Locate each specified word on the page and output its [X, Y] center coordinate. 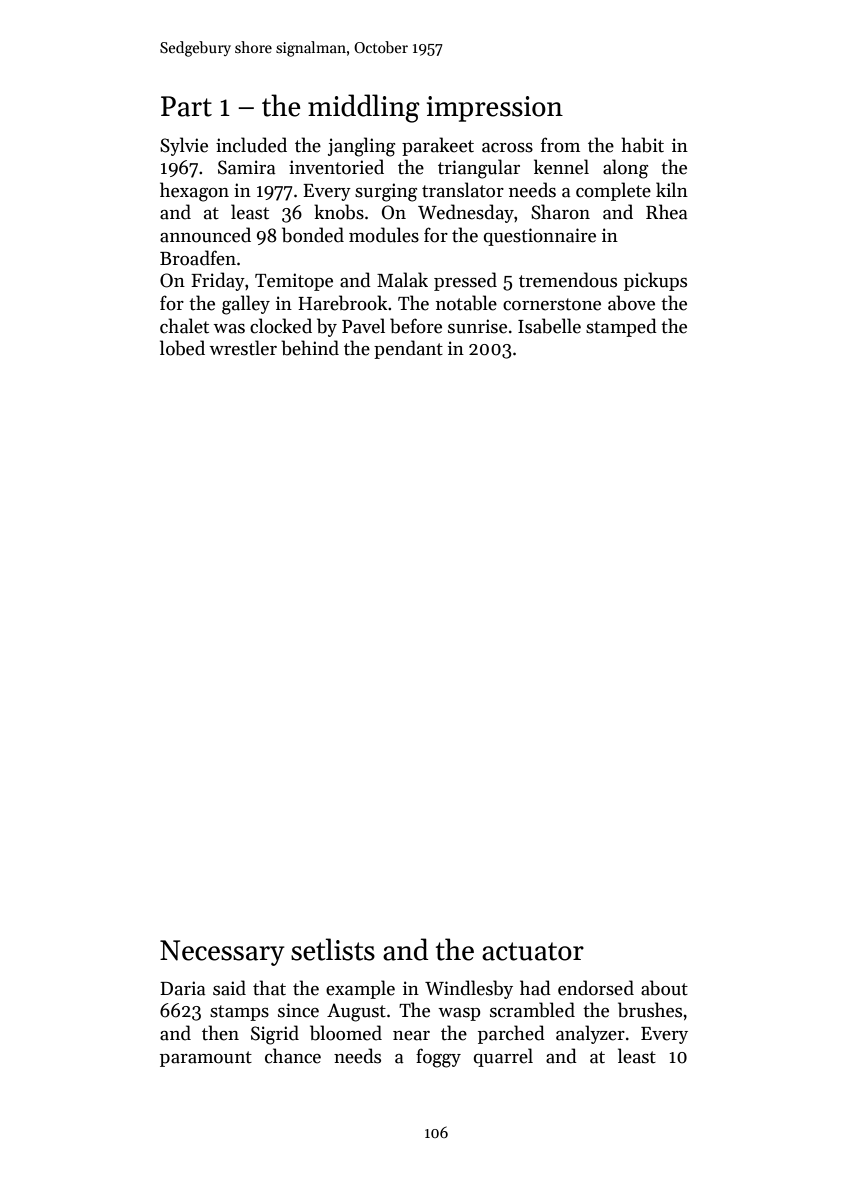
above [631, 303]
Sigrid [275, 1035]
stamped [621, 327]
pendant [408, 349]
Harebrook [342, 303]
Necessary [222, 953]
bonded [313, 235]
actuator [533, 951]
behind [310, 348]
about [664, 988]
